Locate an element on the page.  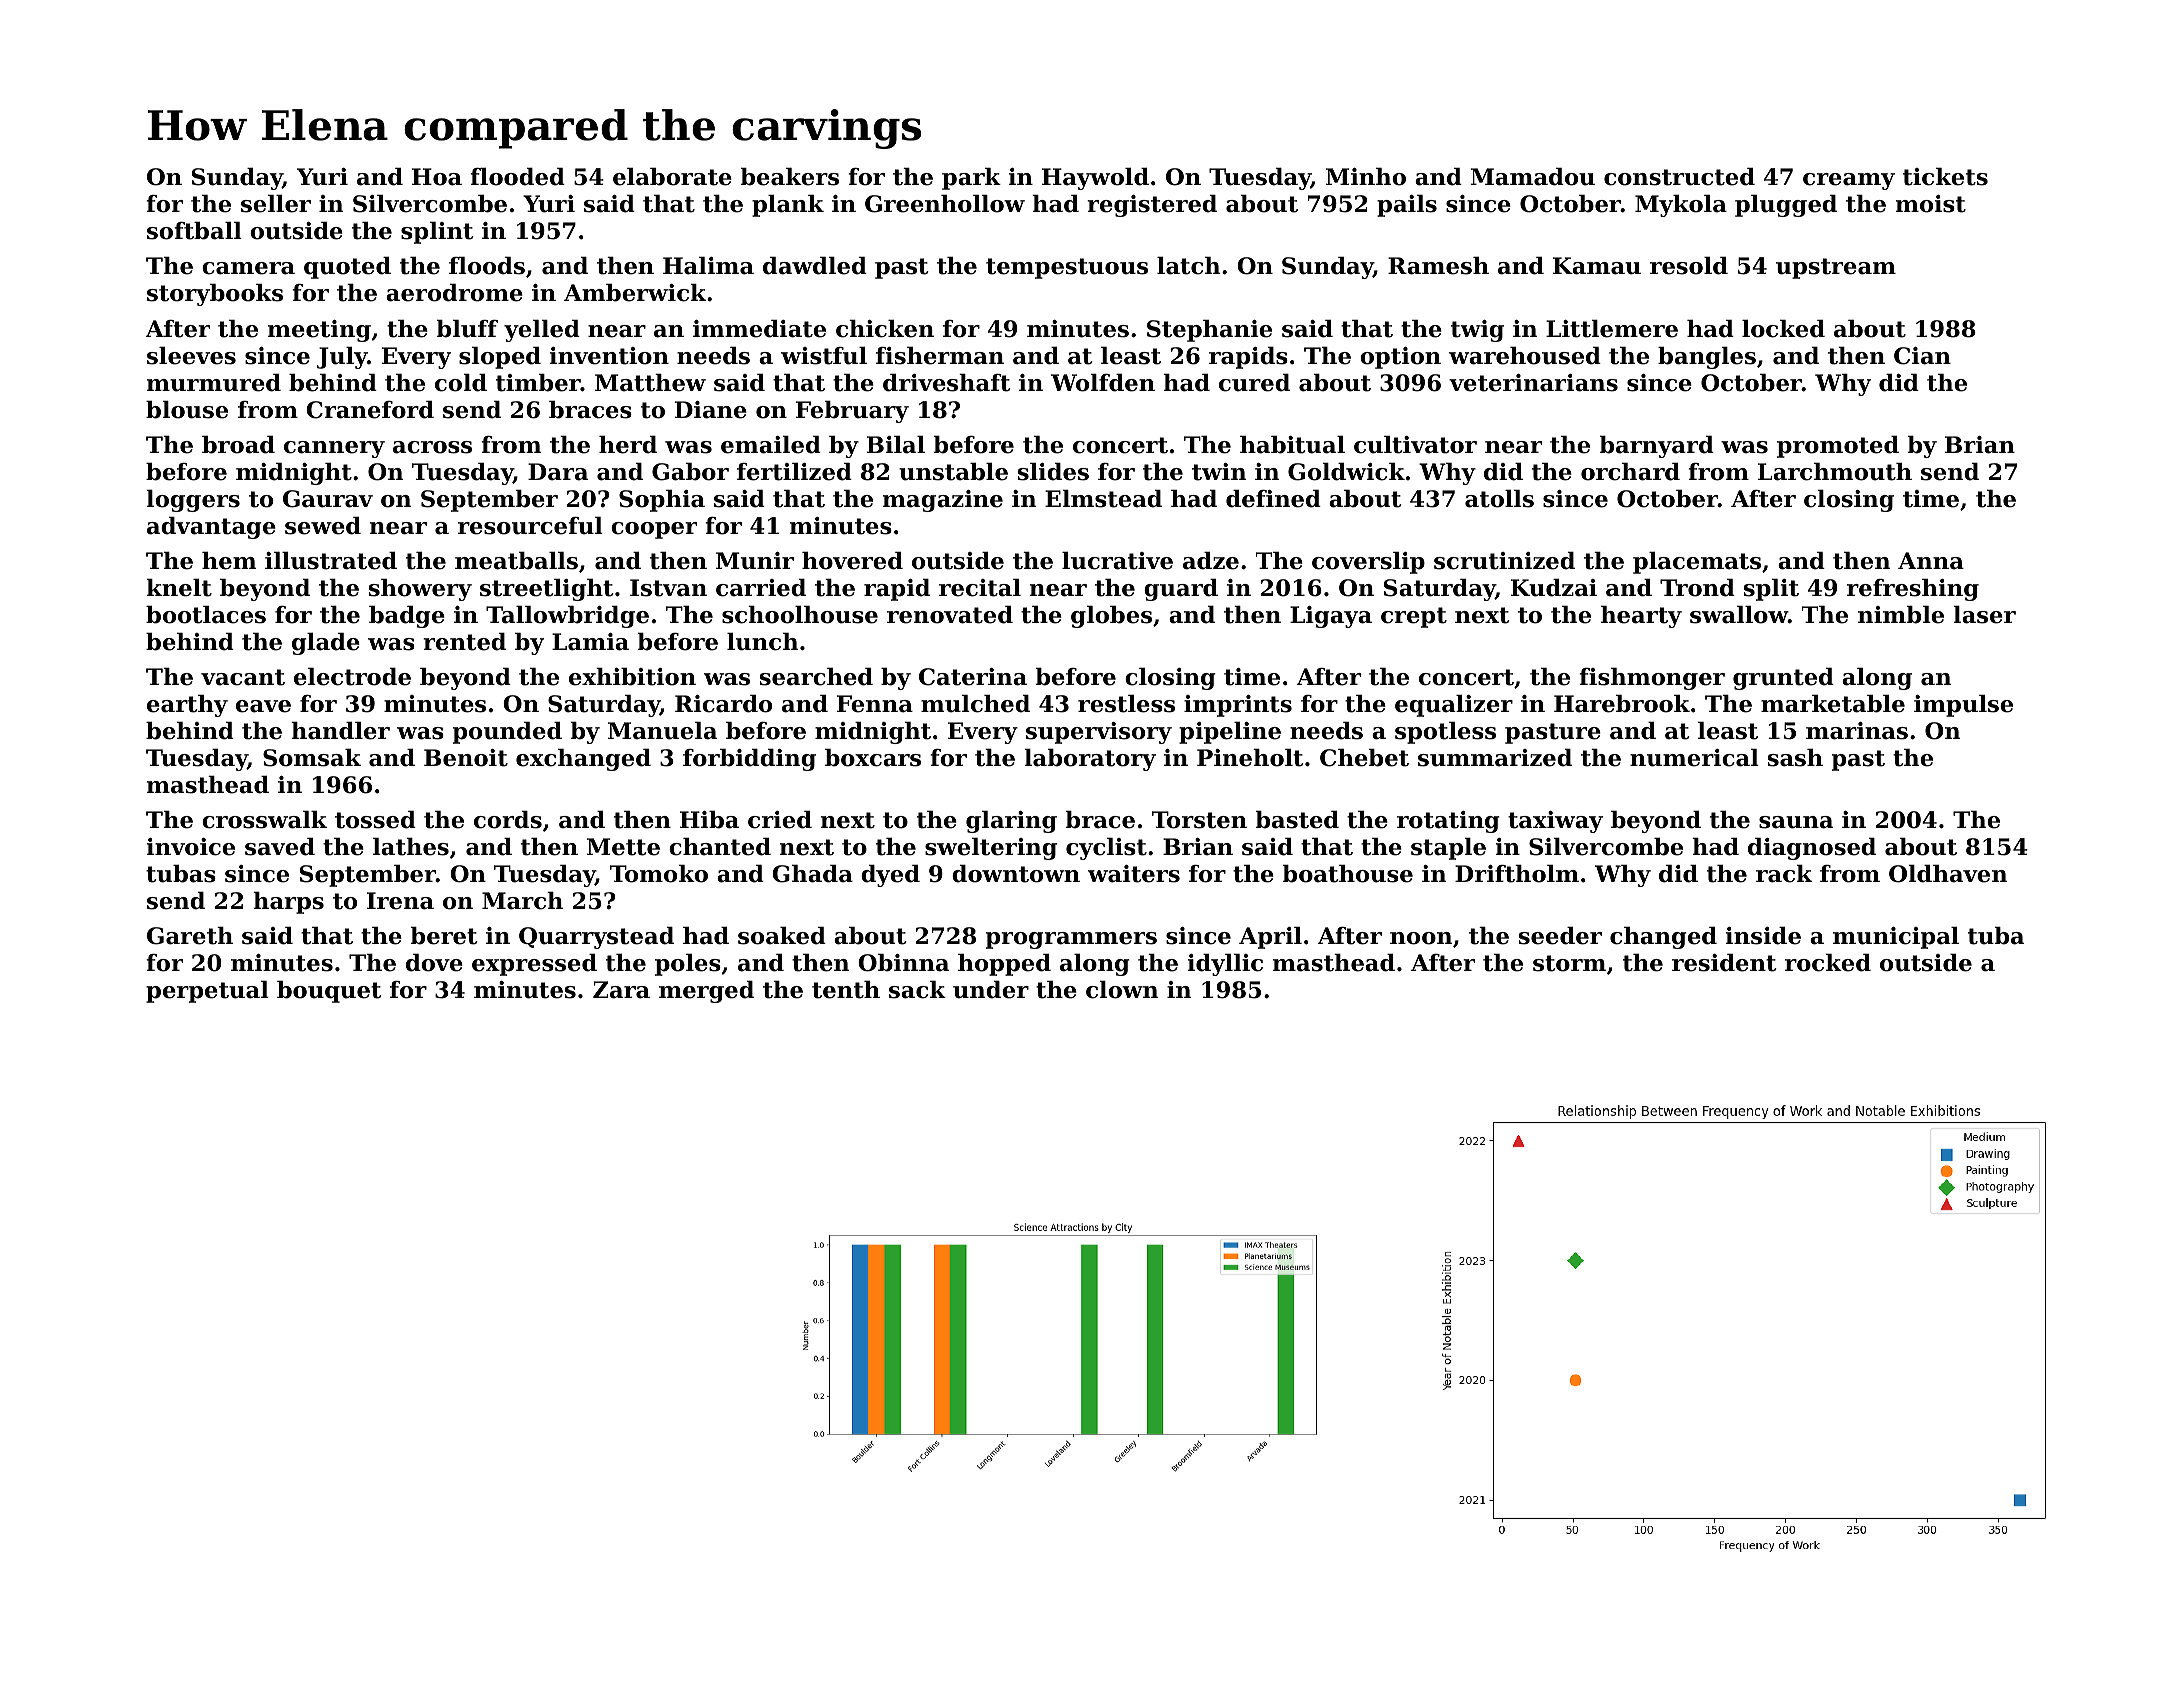
slides is located at coordinates (1053, 472).
